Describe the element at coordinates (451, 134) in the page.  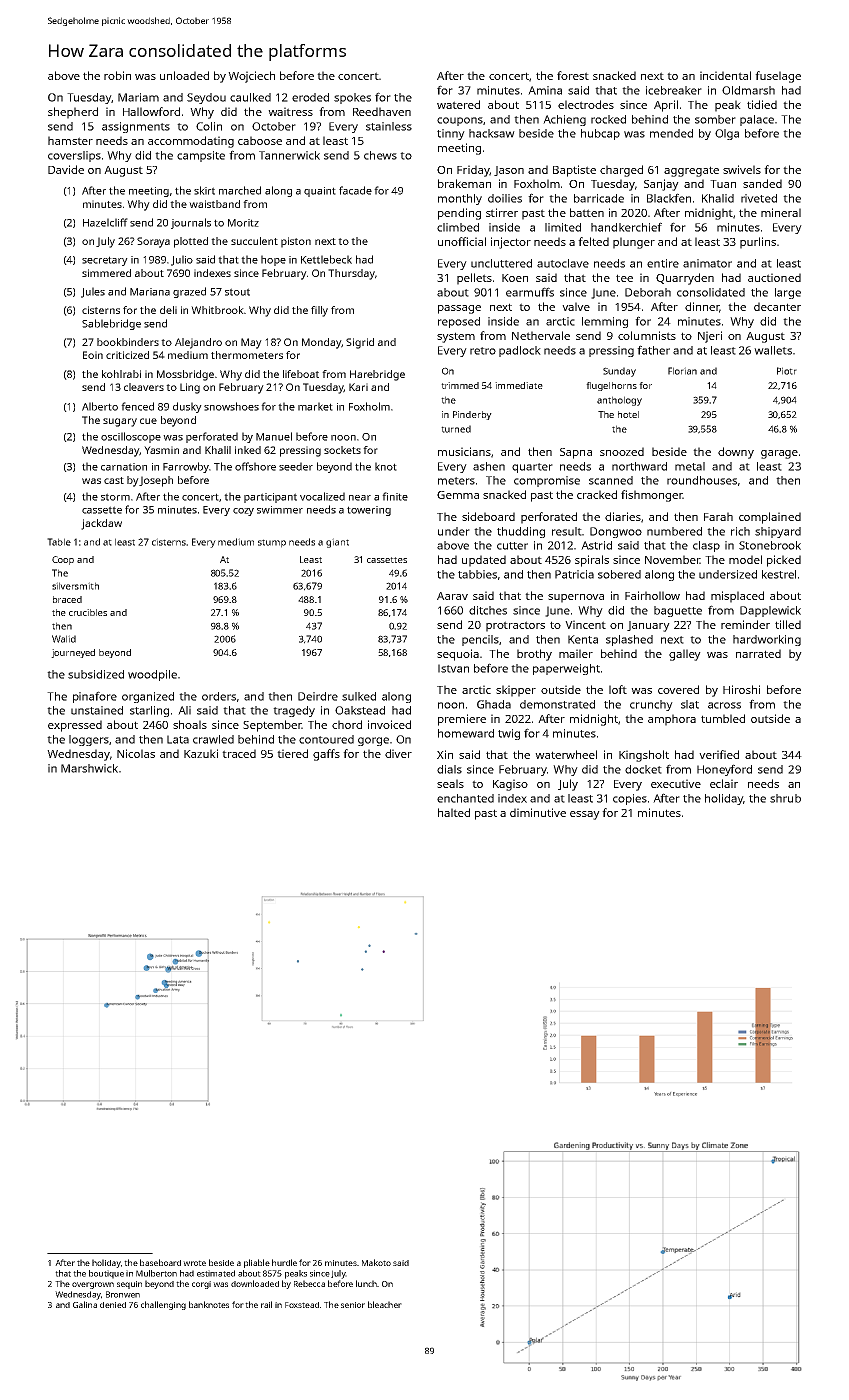
I see `tinny` at that location.
